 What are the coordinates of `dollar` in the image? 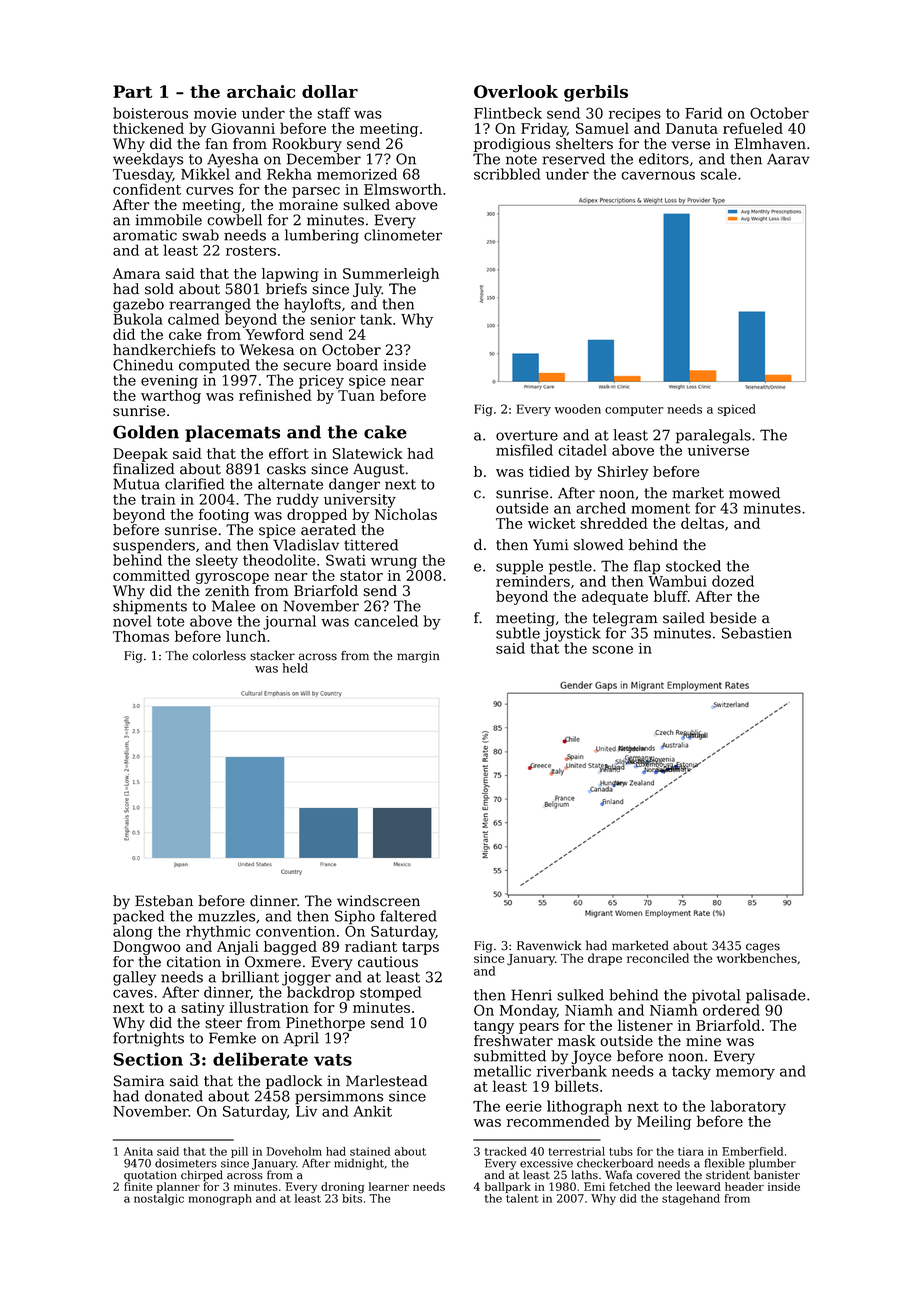 It's located at (330, 91).
